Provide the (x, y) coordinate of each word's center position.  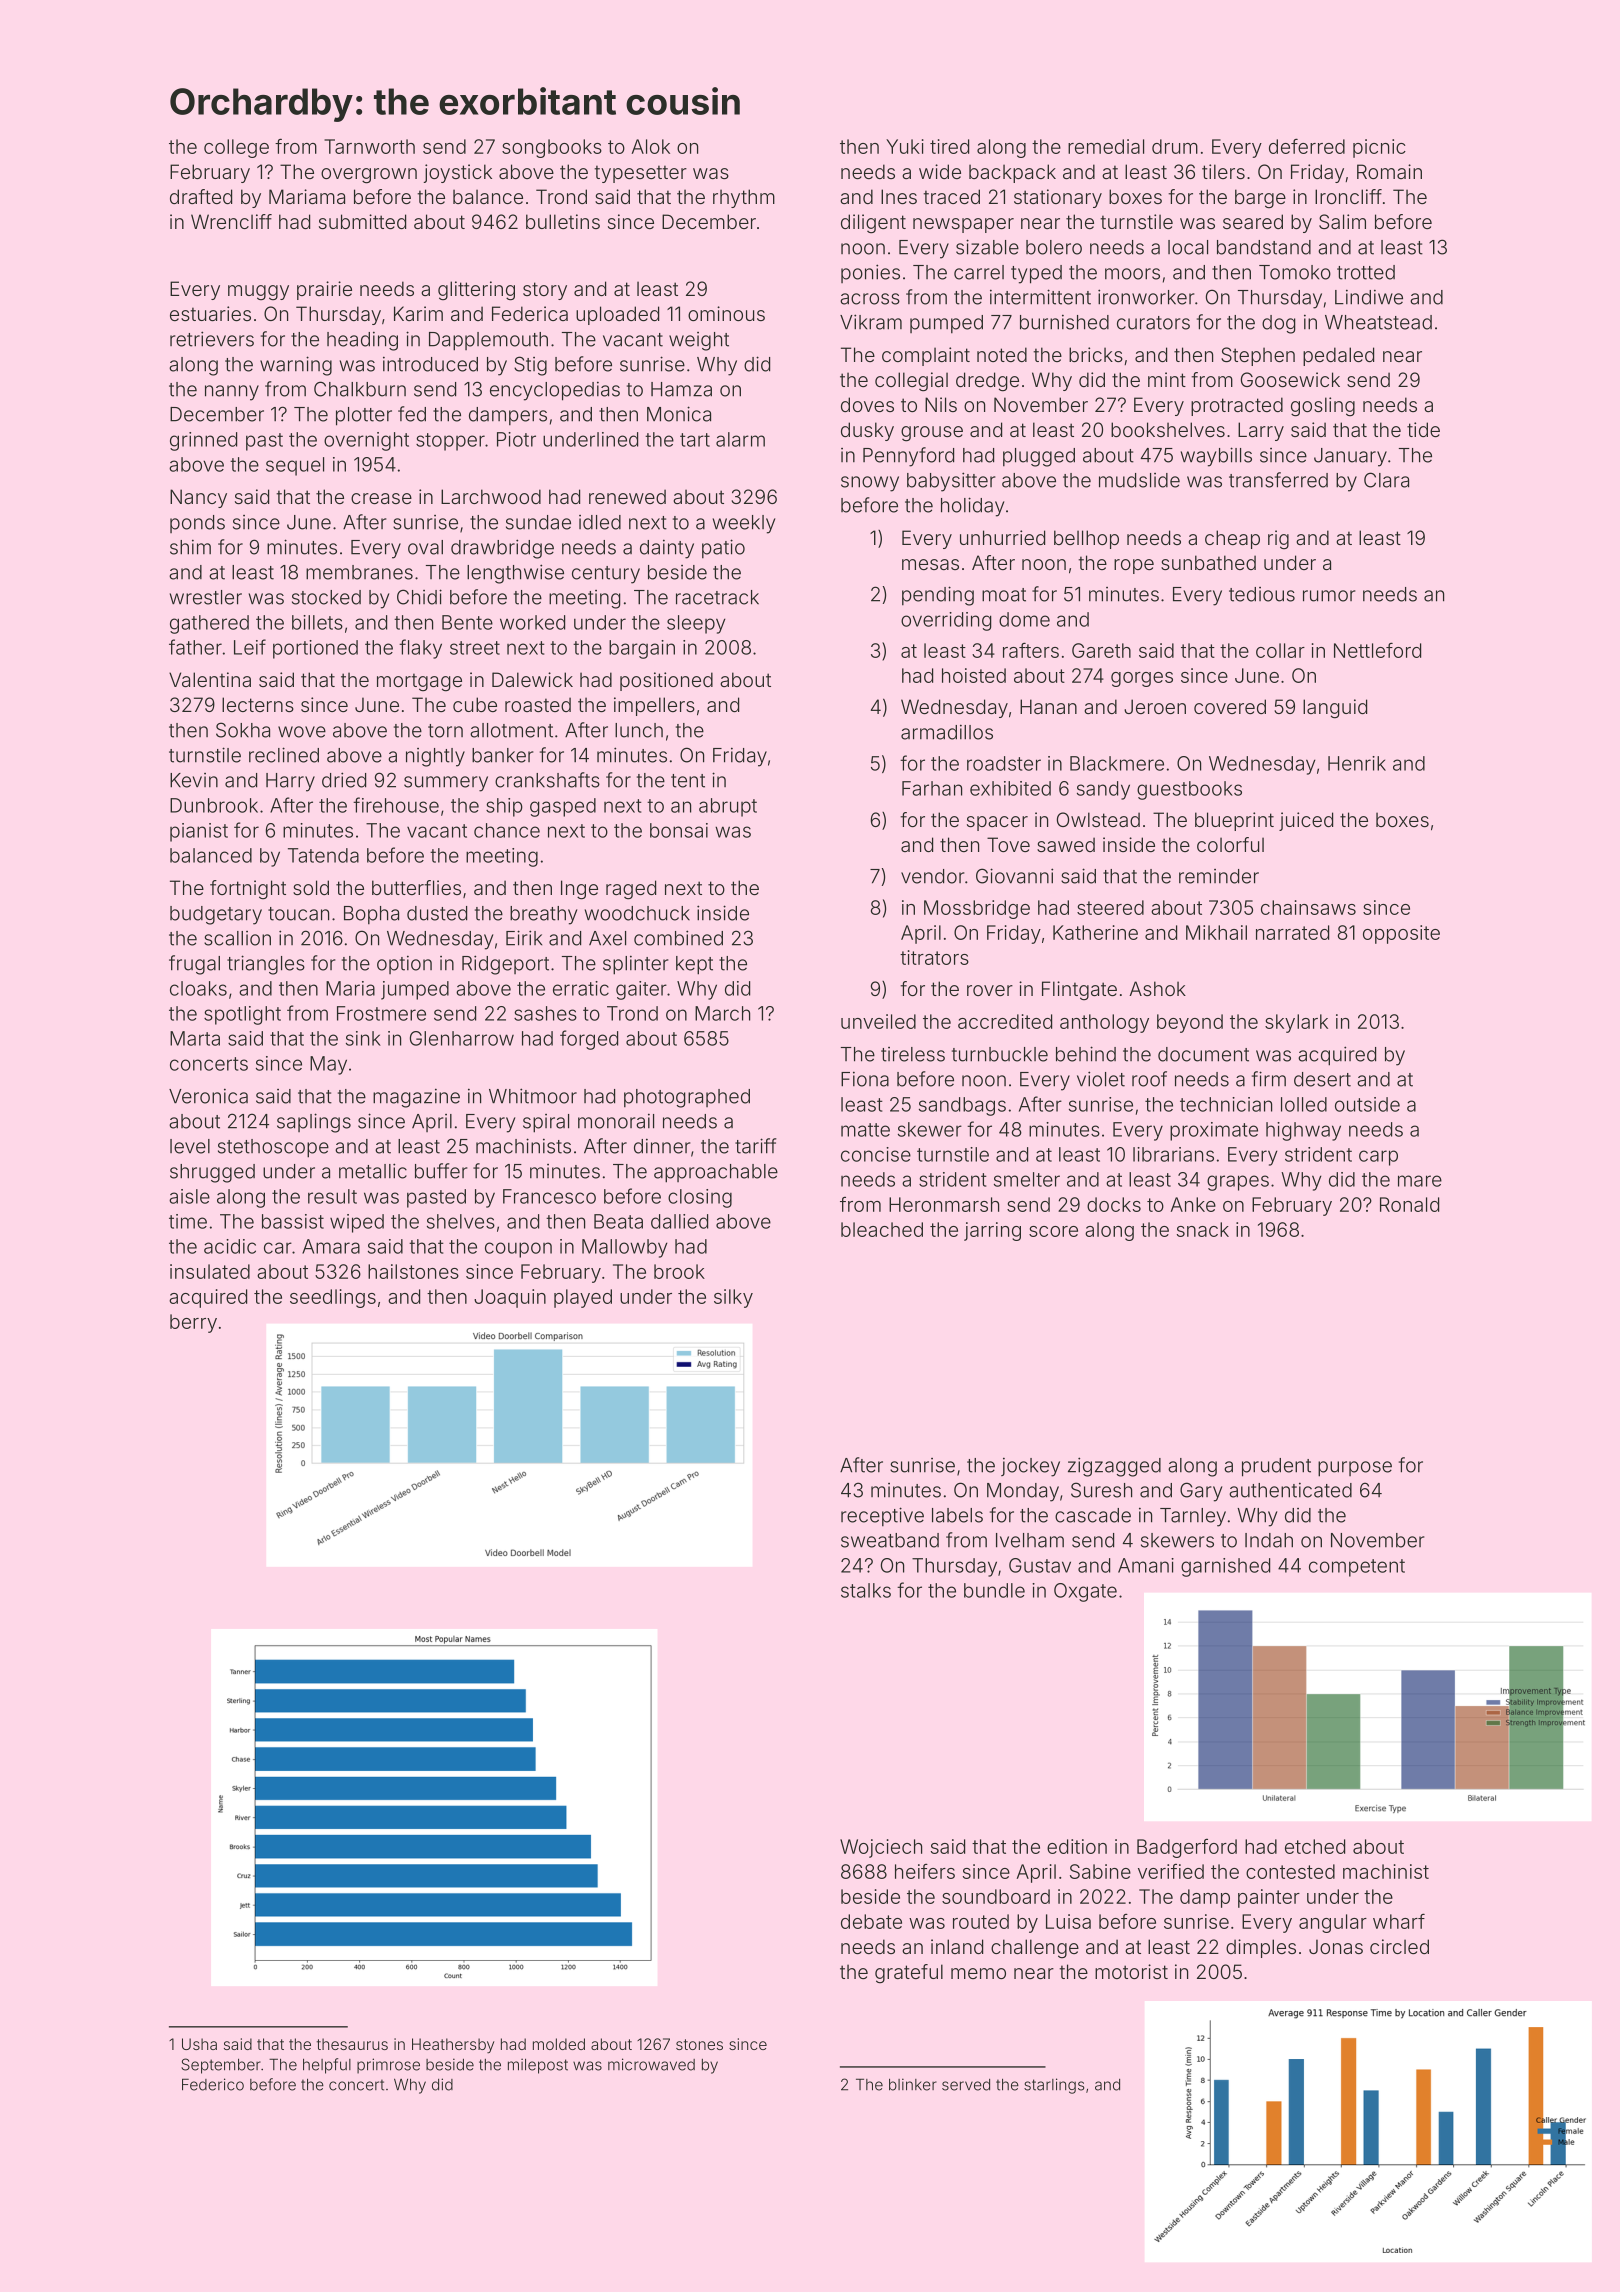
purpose (1355, 1469)
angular (1333, 1923)
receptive (882, 1516)
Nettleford (1377, 650)
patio (723, 548)
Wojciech (881, 1848)
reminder (1219, 876)
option (404, 965)
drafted (201, 196)
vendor (932, 876)
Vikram (871, 322)
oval (425, 547)
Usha (199, 2044)
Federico (213, 2084)
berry (193, 1323)
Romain (1389, 171)
